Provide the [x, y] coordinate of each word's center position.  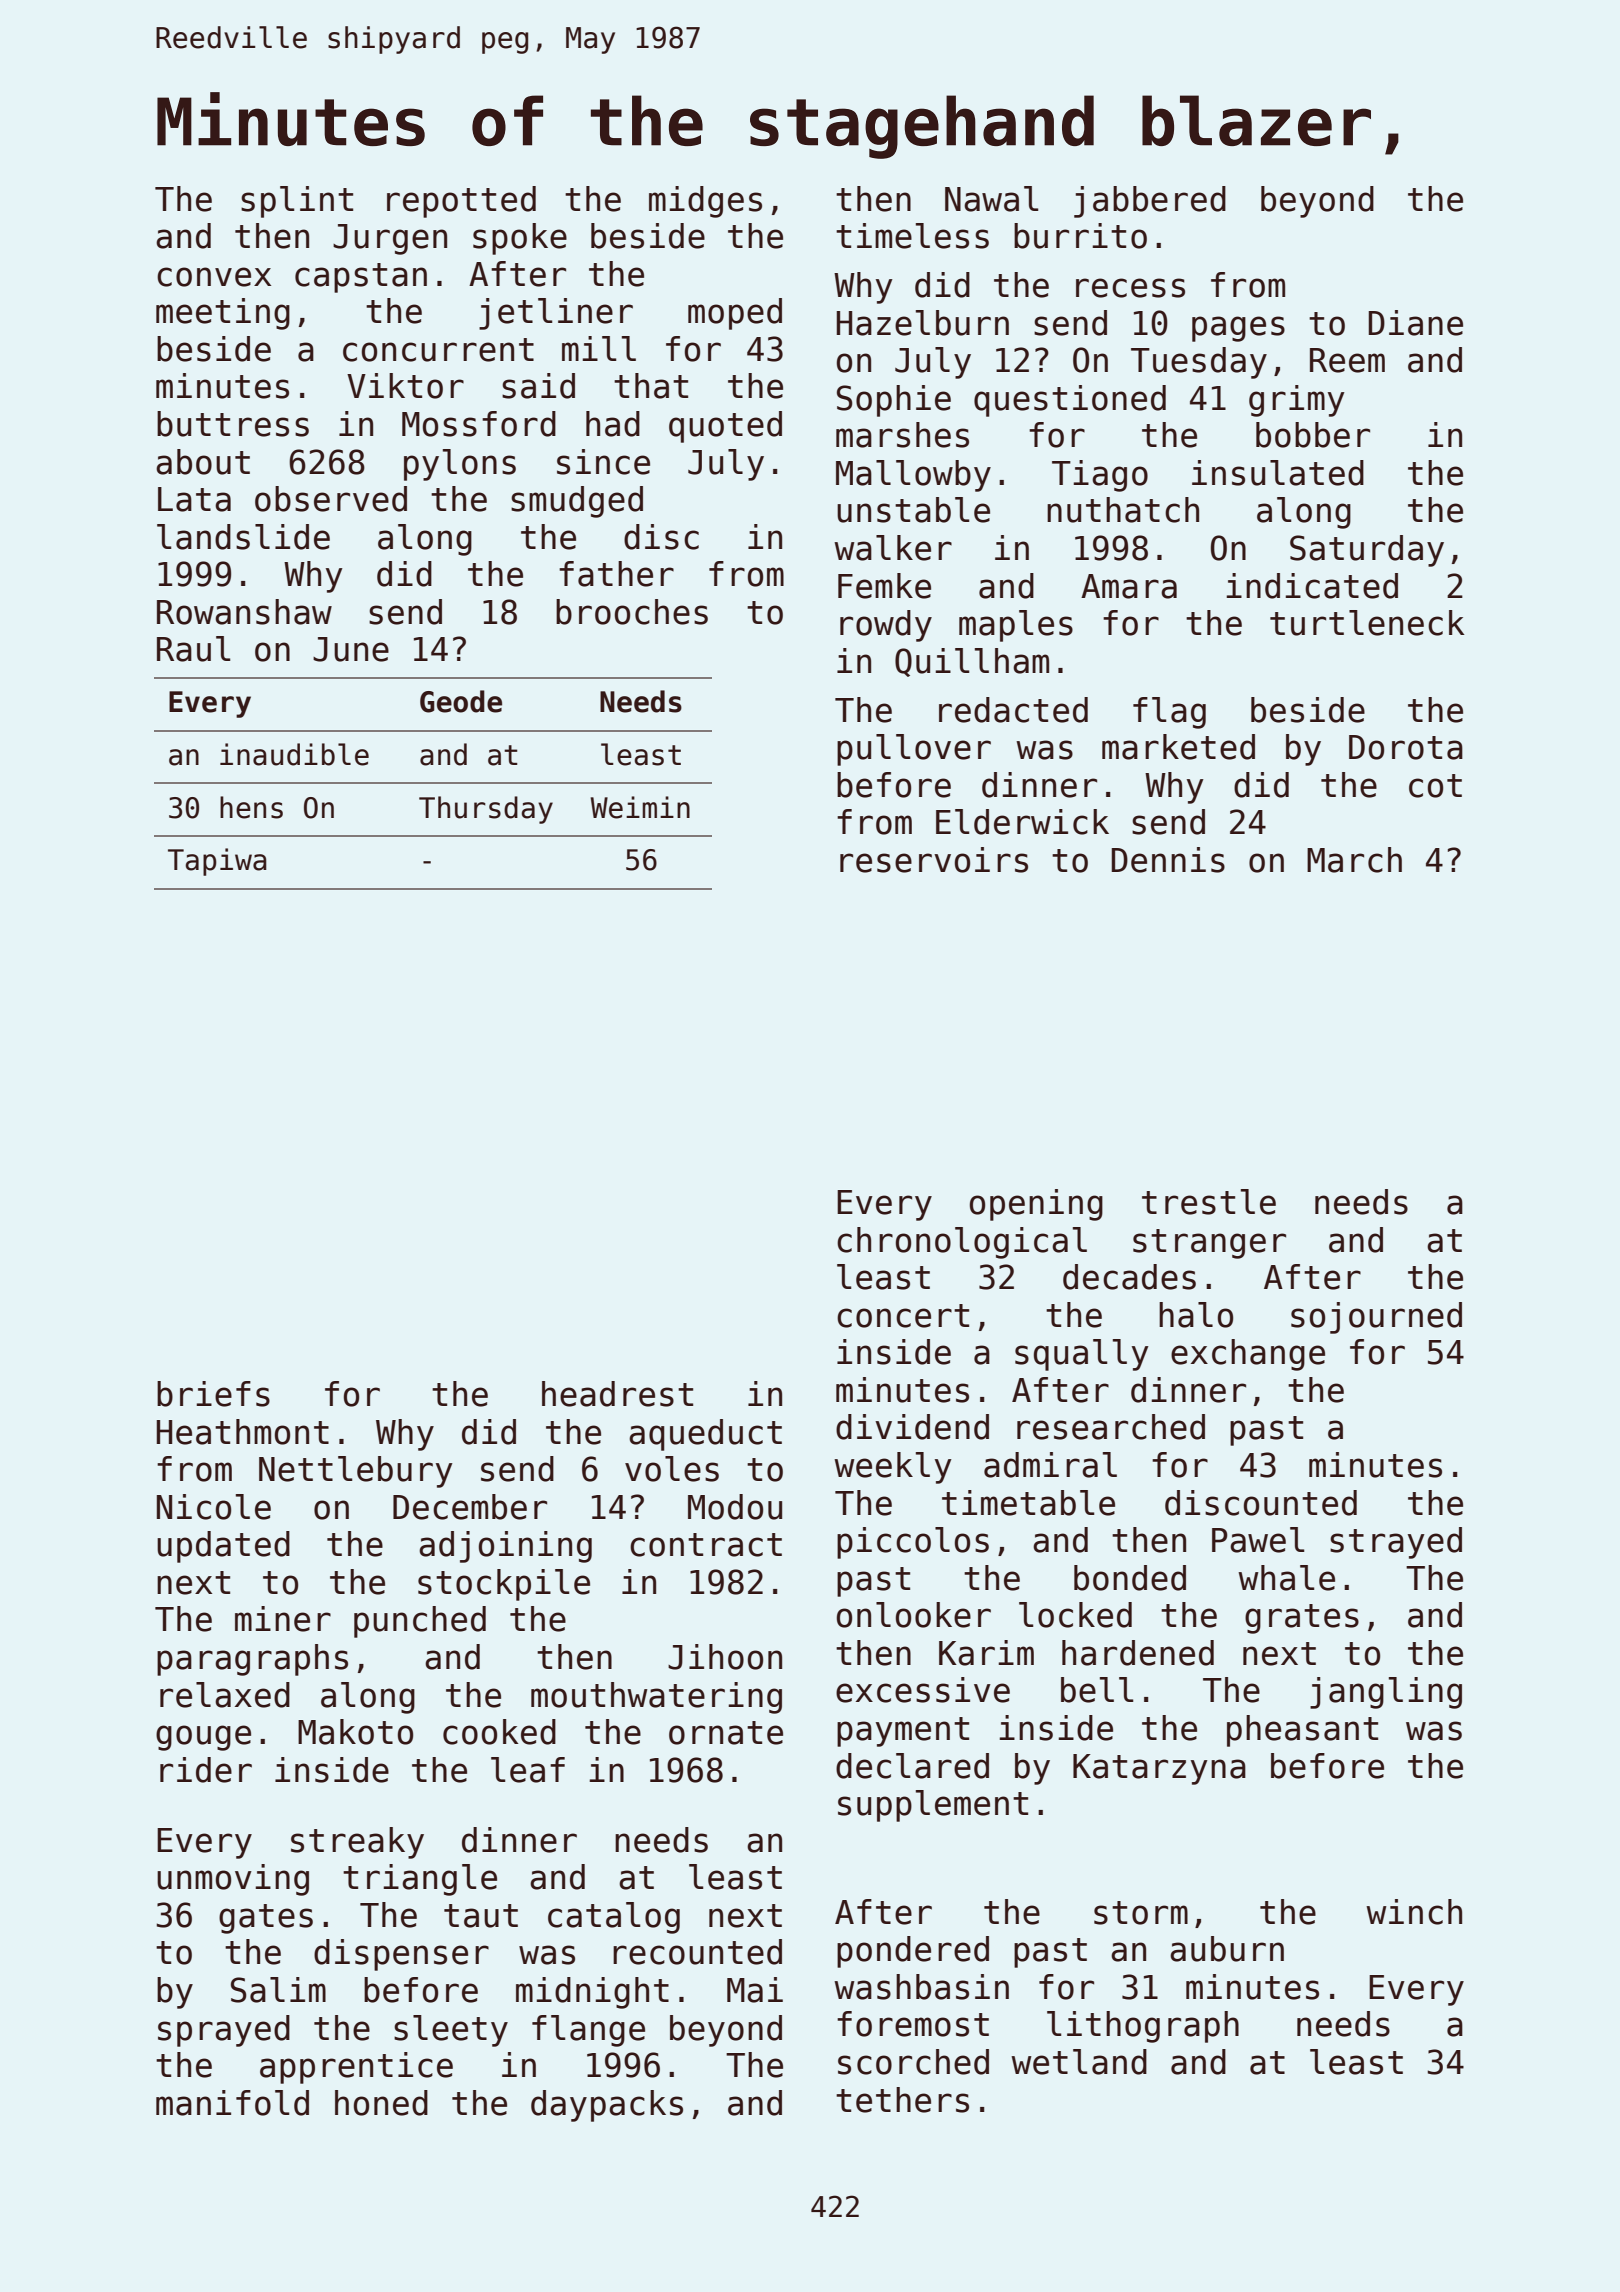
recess [1130, 288]
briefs [213, 1394]
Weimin [640, 807]
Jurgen [390, 239]
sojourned [1376, 1318]
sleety [451, 2031]
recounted [697, 1952]
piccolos [913, 1543]
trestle [1209, 1202]
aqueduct [705, 1435]
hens [251, 807]
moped [735, 314]
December [470, 1507]
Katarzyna [1159, 1769]
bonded [1130, 1578]
